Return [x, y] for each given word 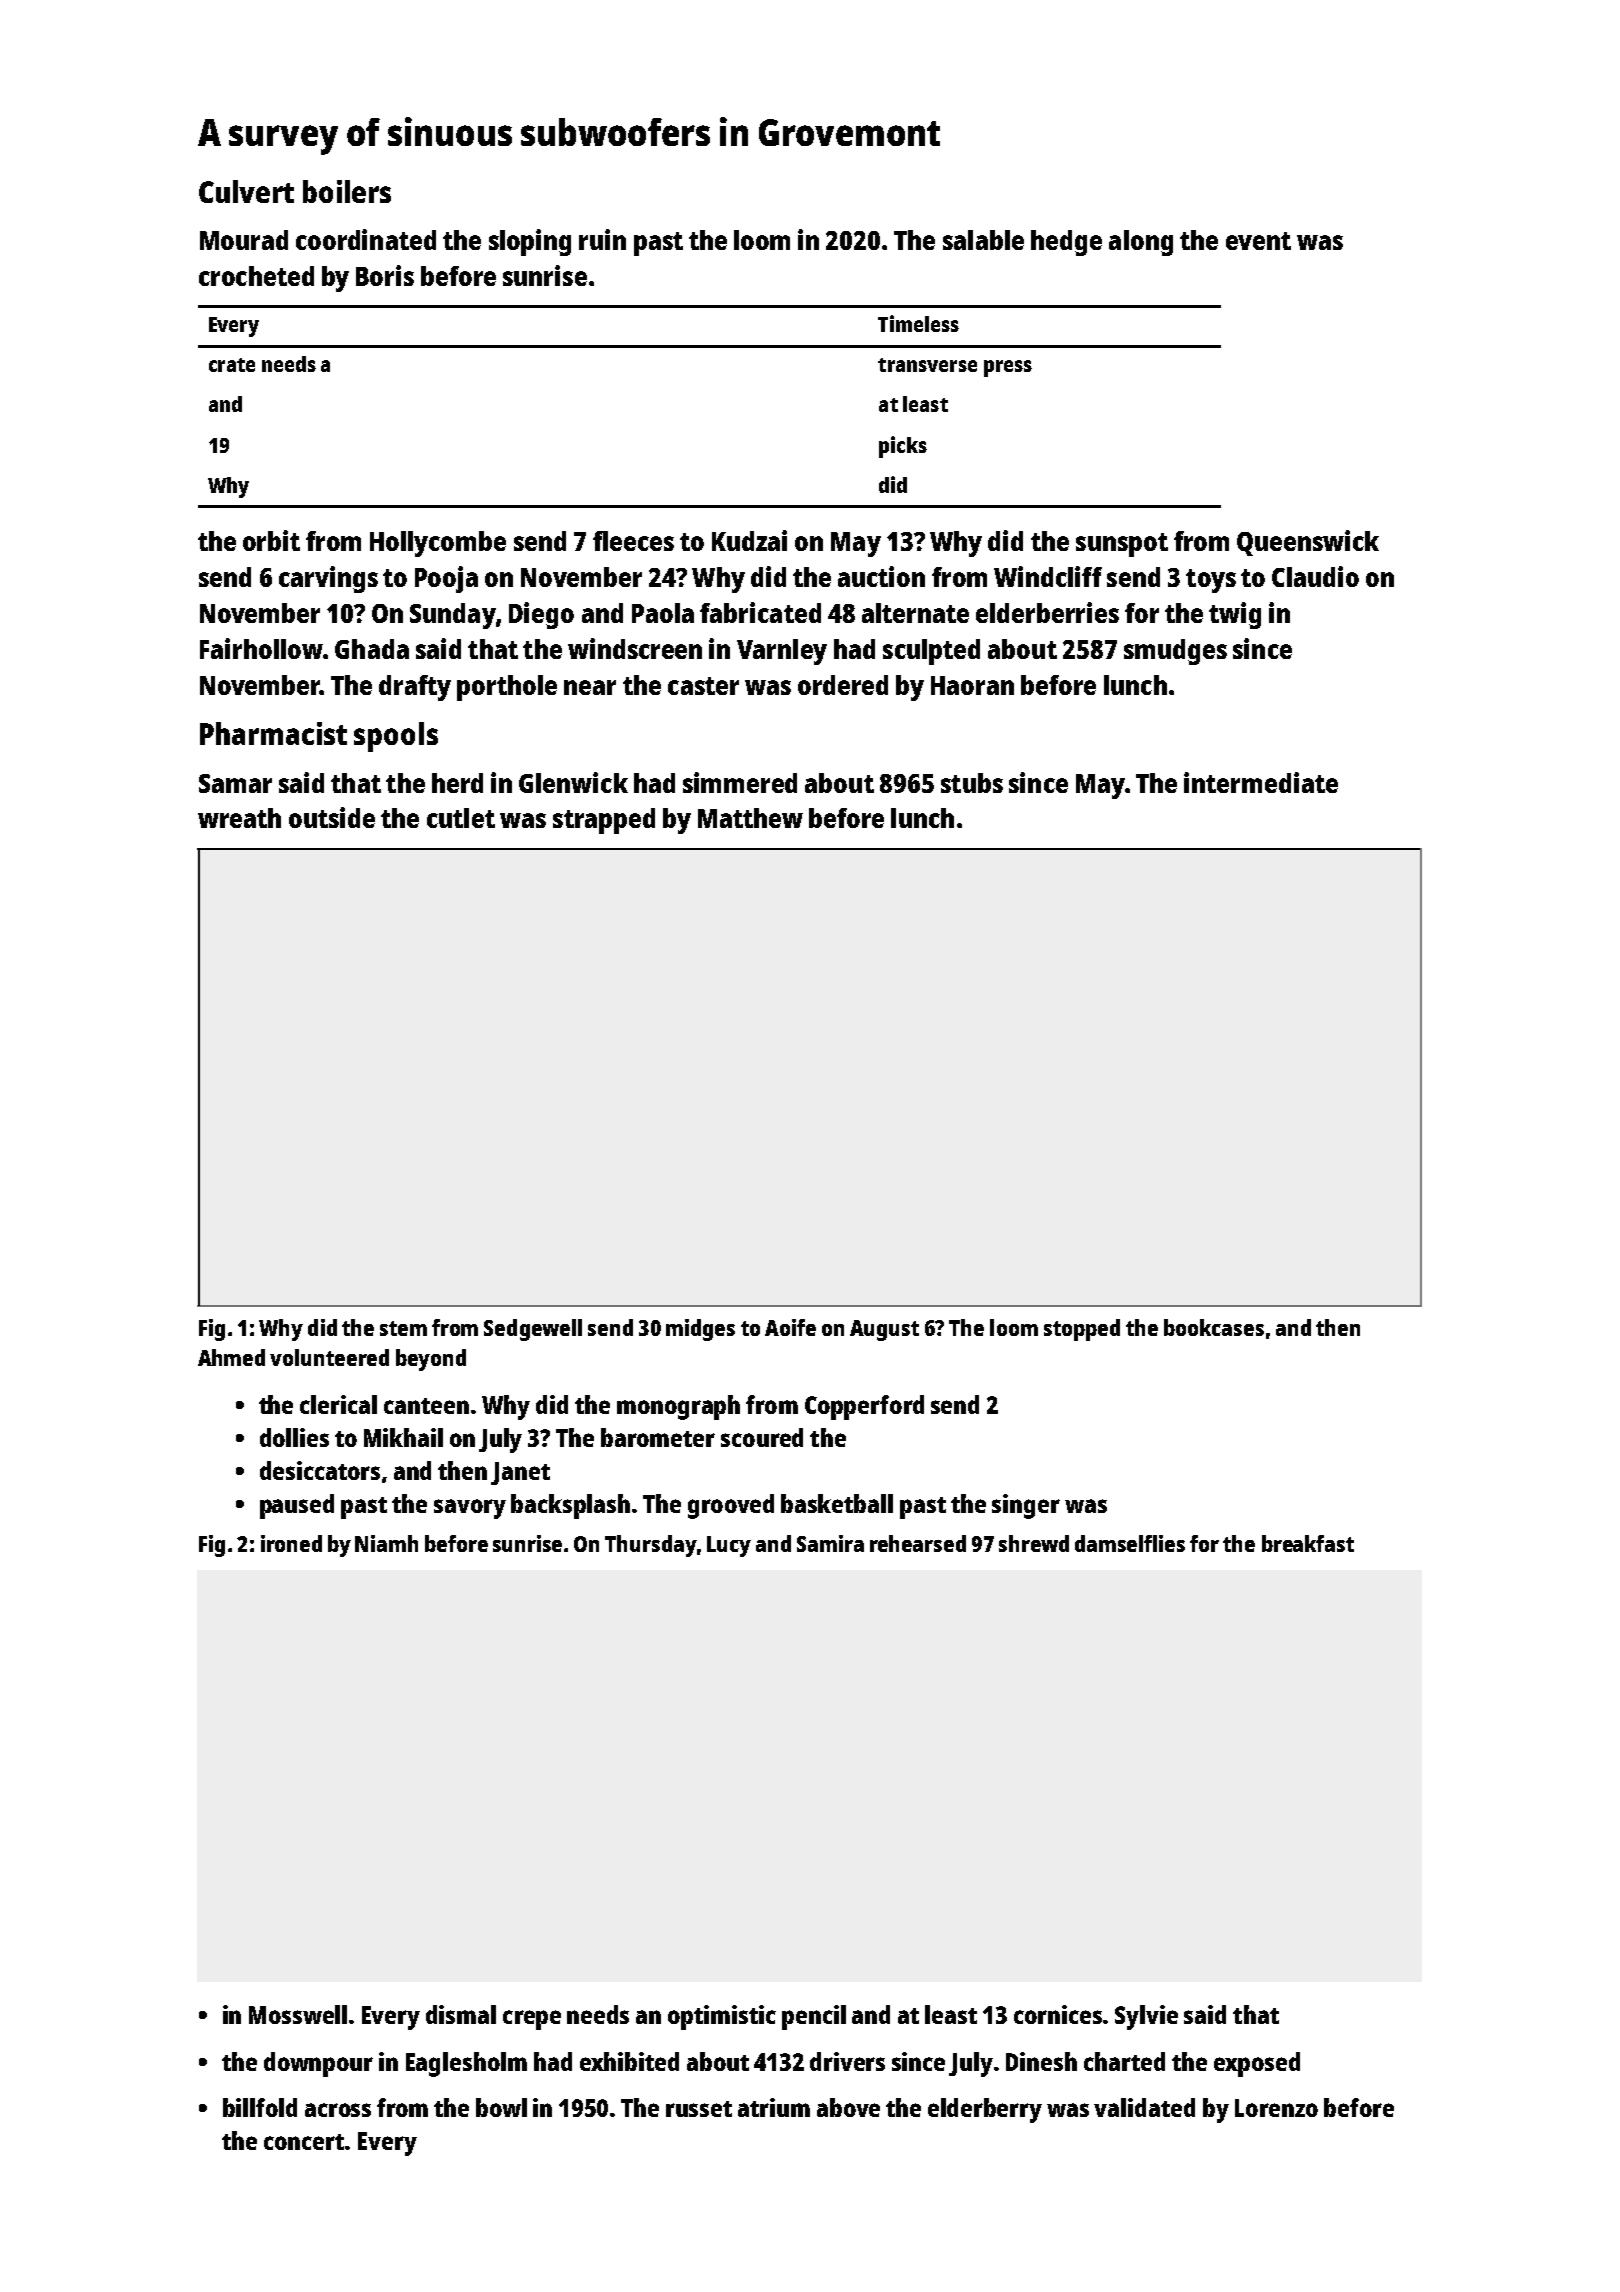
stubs [972, 783]
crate [232, 365]
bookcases [1214, 1327]
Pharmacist [273, 733]
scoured [762, 1437]
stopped [1082, 1330]
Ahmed [231, 1357]
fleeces [633, 541]
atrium [774, 2107]
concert [305, 2142]
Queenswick [1308, 543]
